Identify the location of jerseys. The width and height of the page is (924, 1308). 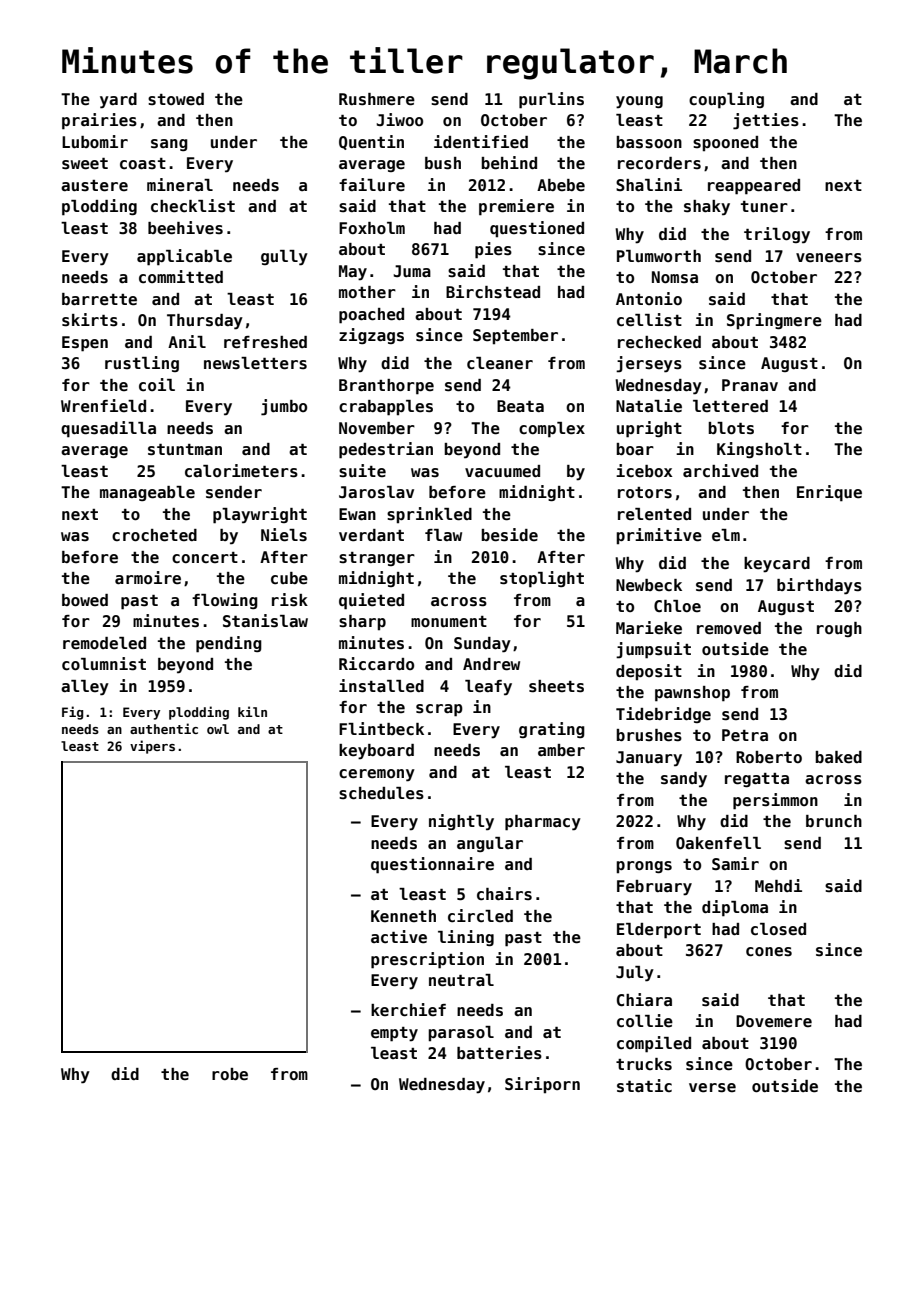
(649, 364).
